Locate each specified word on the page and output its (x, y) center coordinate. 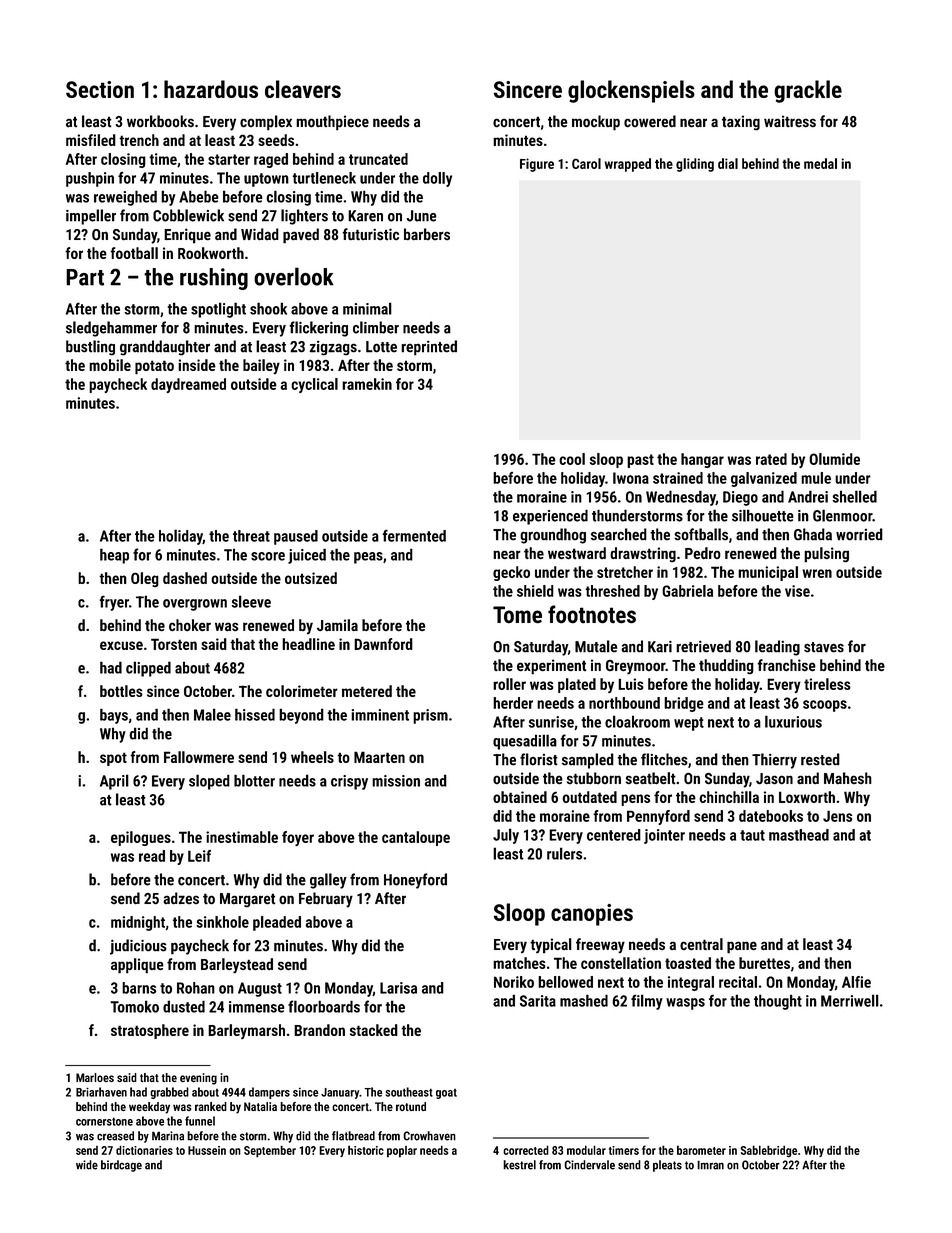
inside (197, 365)
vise (797, 591)
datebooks (771, 816)
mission (396, 781)
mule (816, 478)
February (326, 900)
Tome (517, 615)
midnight (138, 923)
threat (251, 536)
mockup (596, 123)
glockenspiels (631, 91)
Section (100, 89)
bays (114, 716)
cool (572, 459)
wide (87, 1165)
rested (820, 759)
